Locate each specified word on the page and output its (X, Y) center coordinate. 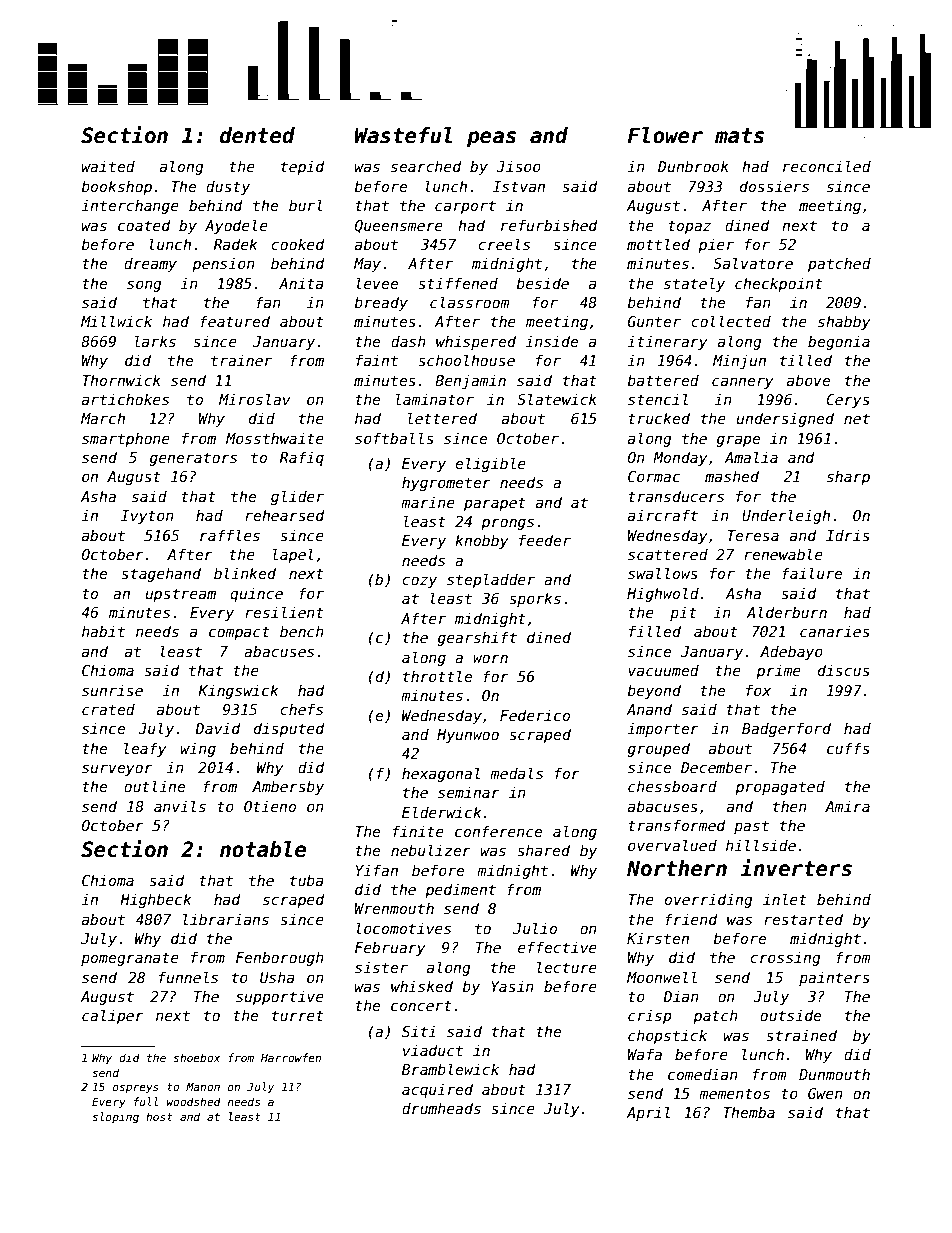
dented (257, 135)
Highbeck (155, 900)
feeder (545, 540)
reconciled (827, 166)
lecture (567, 967)
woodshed (194, 1101)
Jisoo (518, 166)
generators (193, 459)
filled (655, 631)
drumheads (441, 1108)
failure (812, 573)
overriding (708, 900)
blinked (245, 573)
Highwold (663, 594)
